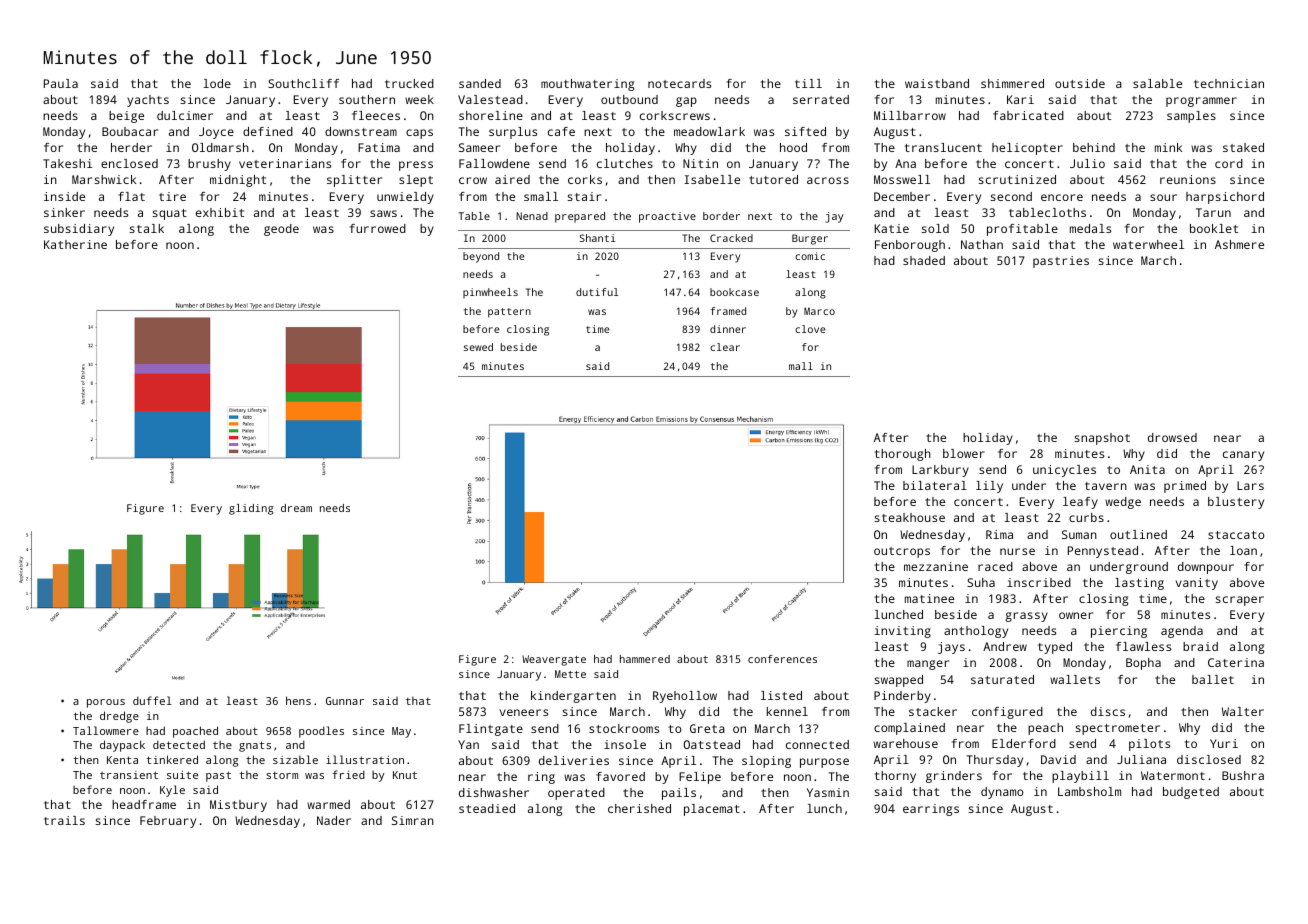 The height and width of the page is (924, 1308). I want to click on budgeted, so click(1191, 793).
